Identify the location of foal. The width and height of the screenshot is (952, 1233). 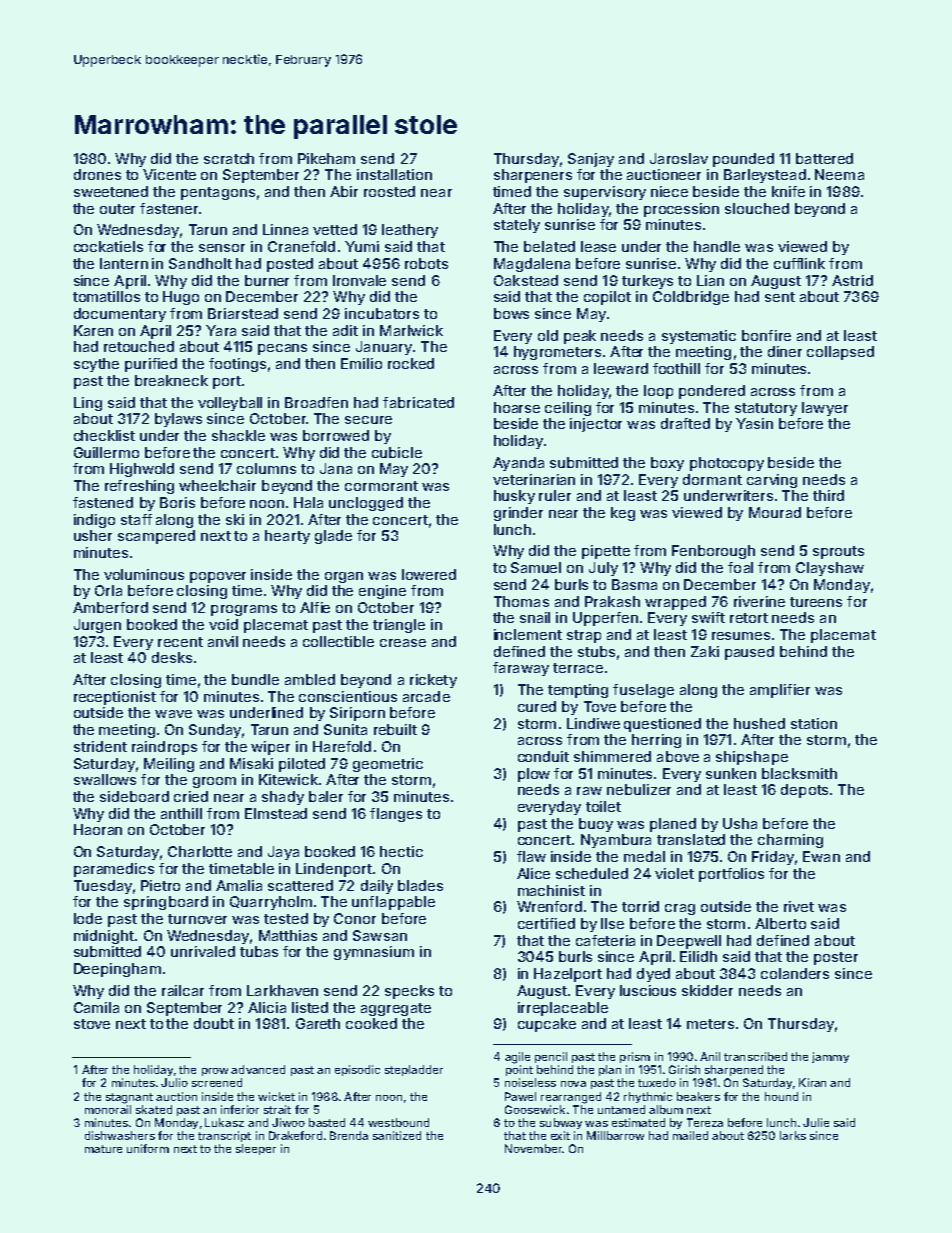
(740, 567).
